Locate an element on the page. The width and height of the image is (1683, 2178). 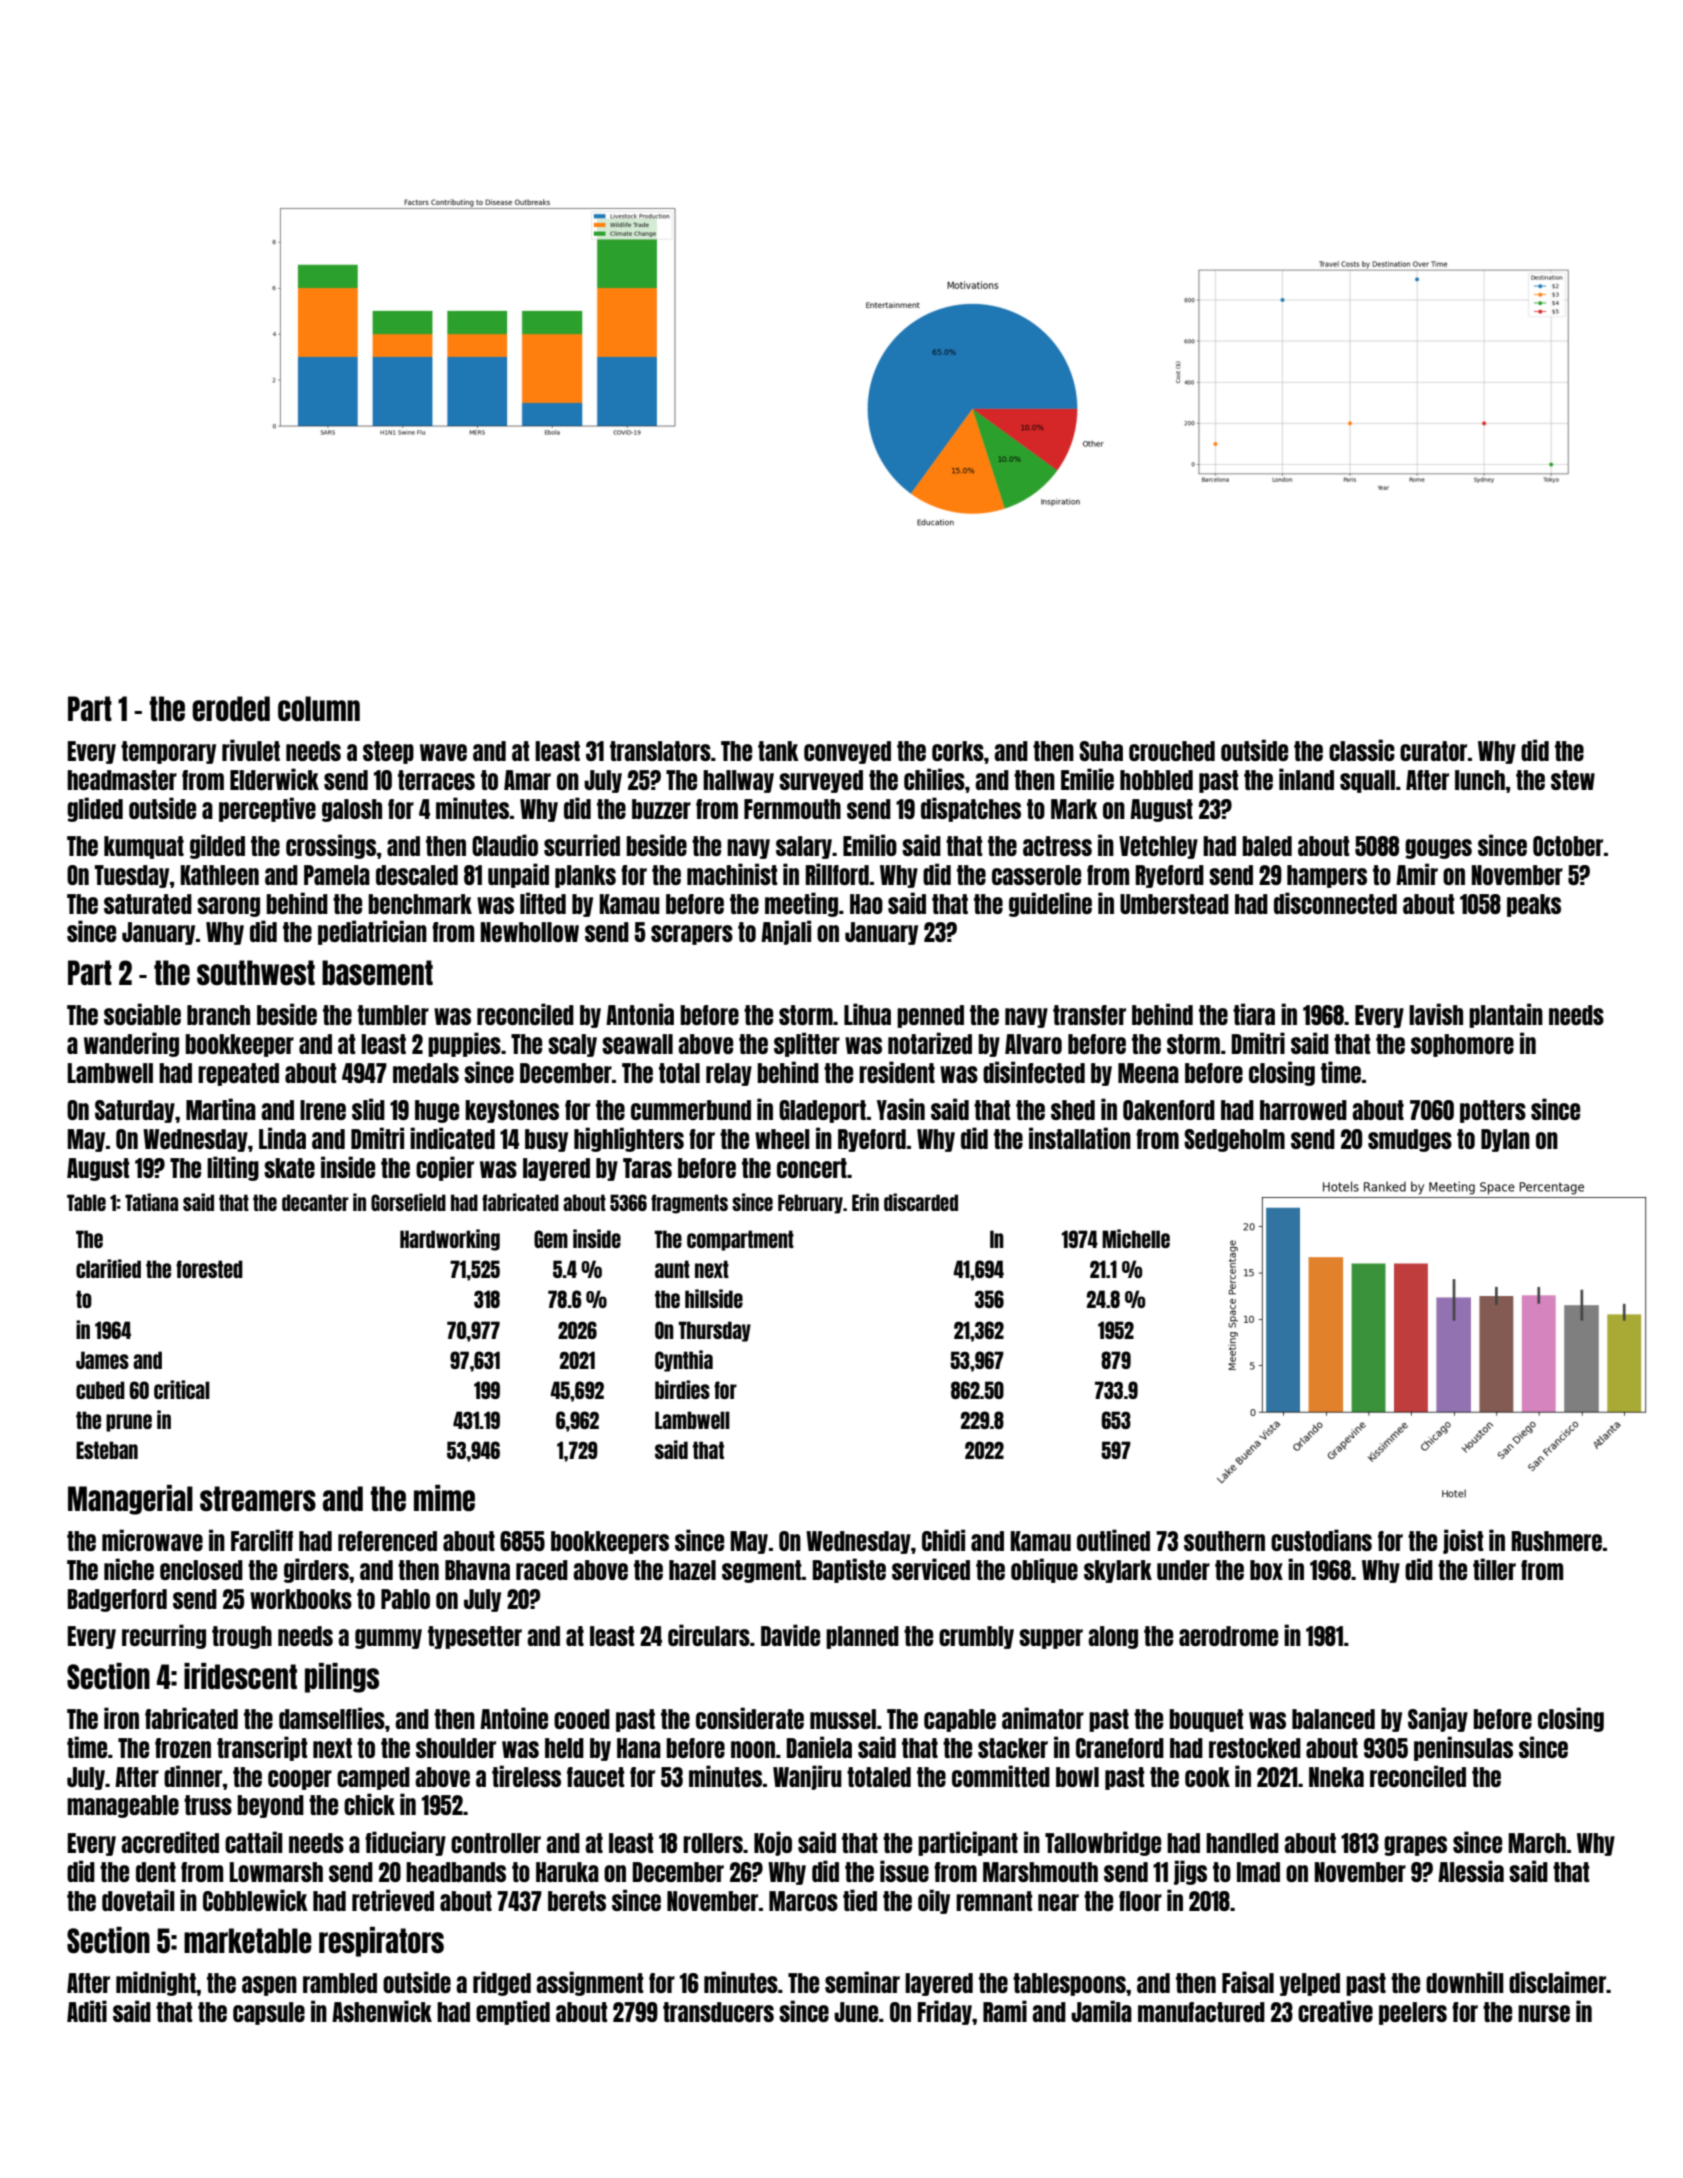
capsule is located at coordinates (269, 2013).
